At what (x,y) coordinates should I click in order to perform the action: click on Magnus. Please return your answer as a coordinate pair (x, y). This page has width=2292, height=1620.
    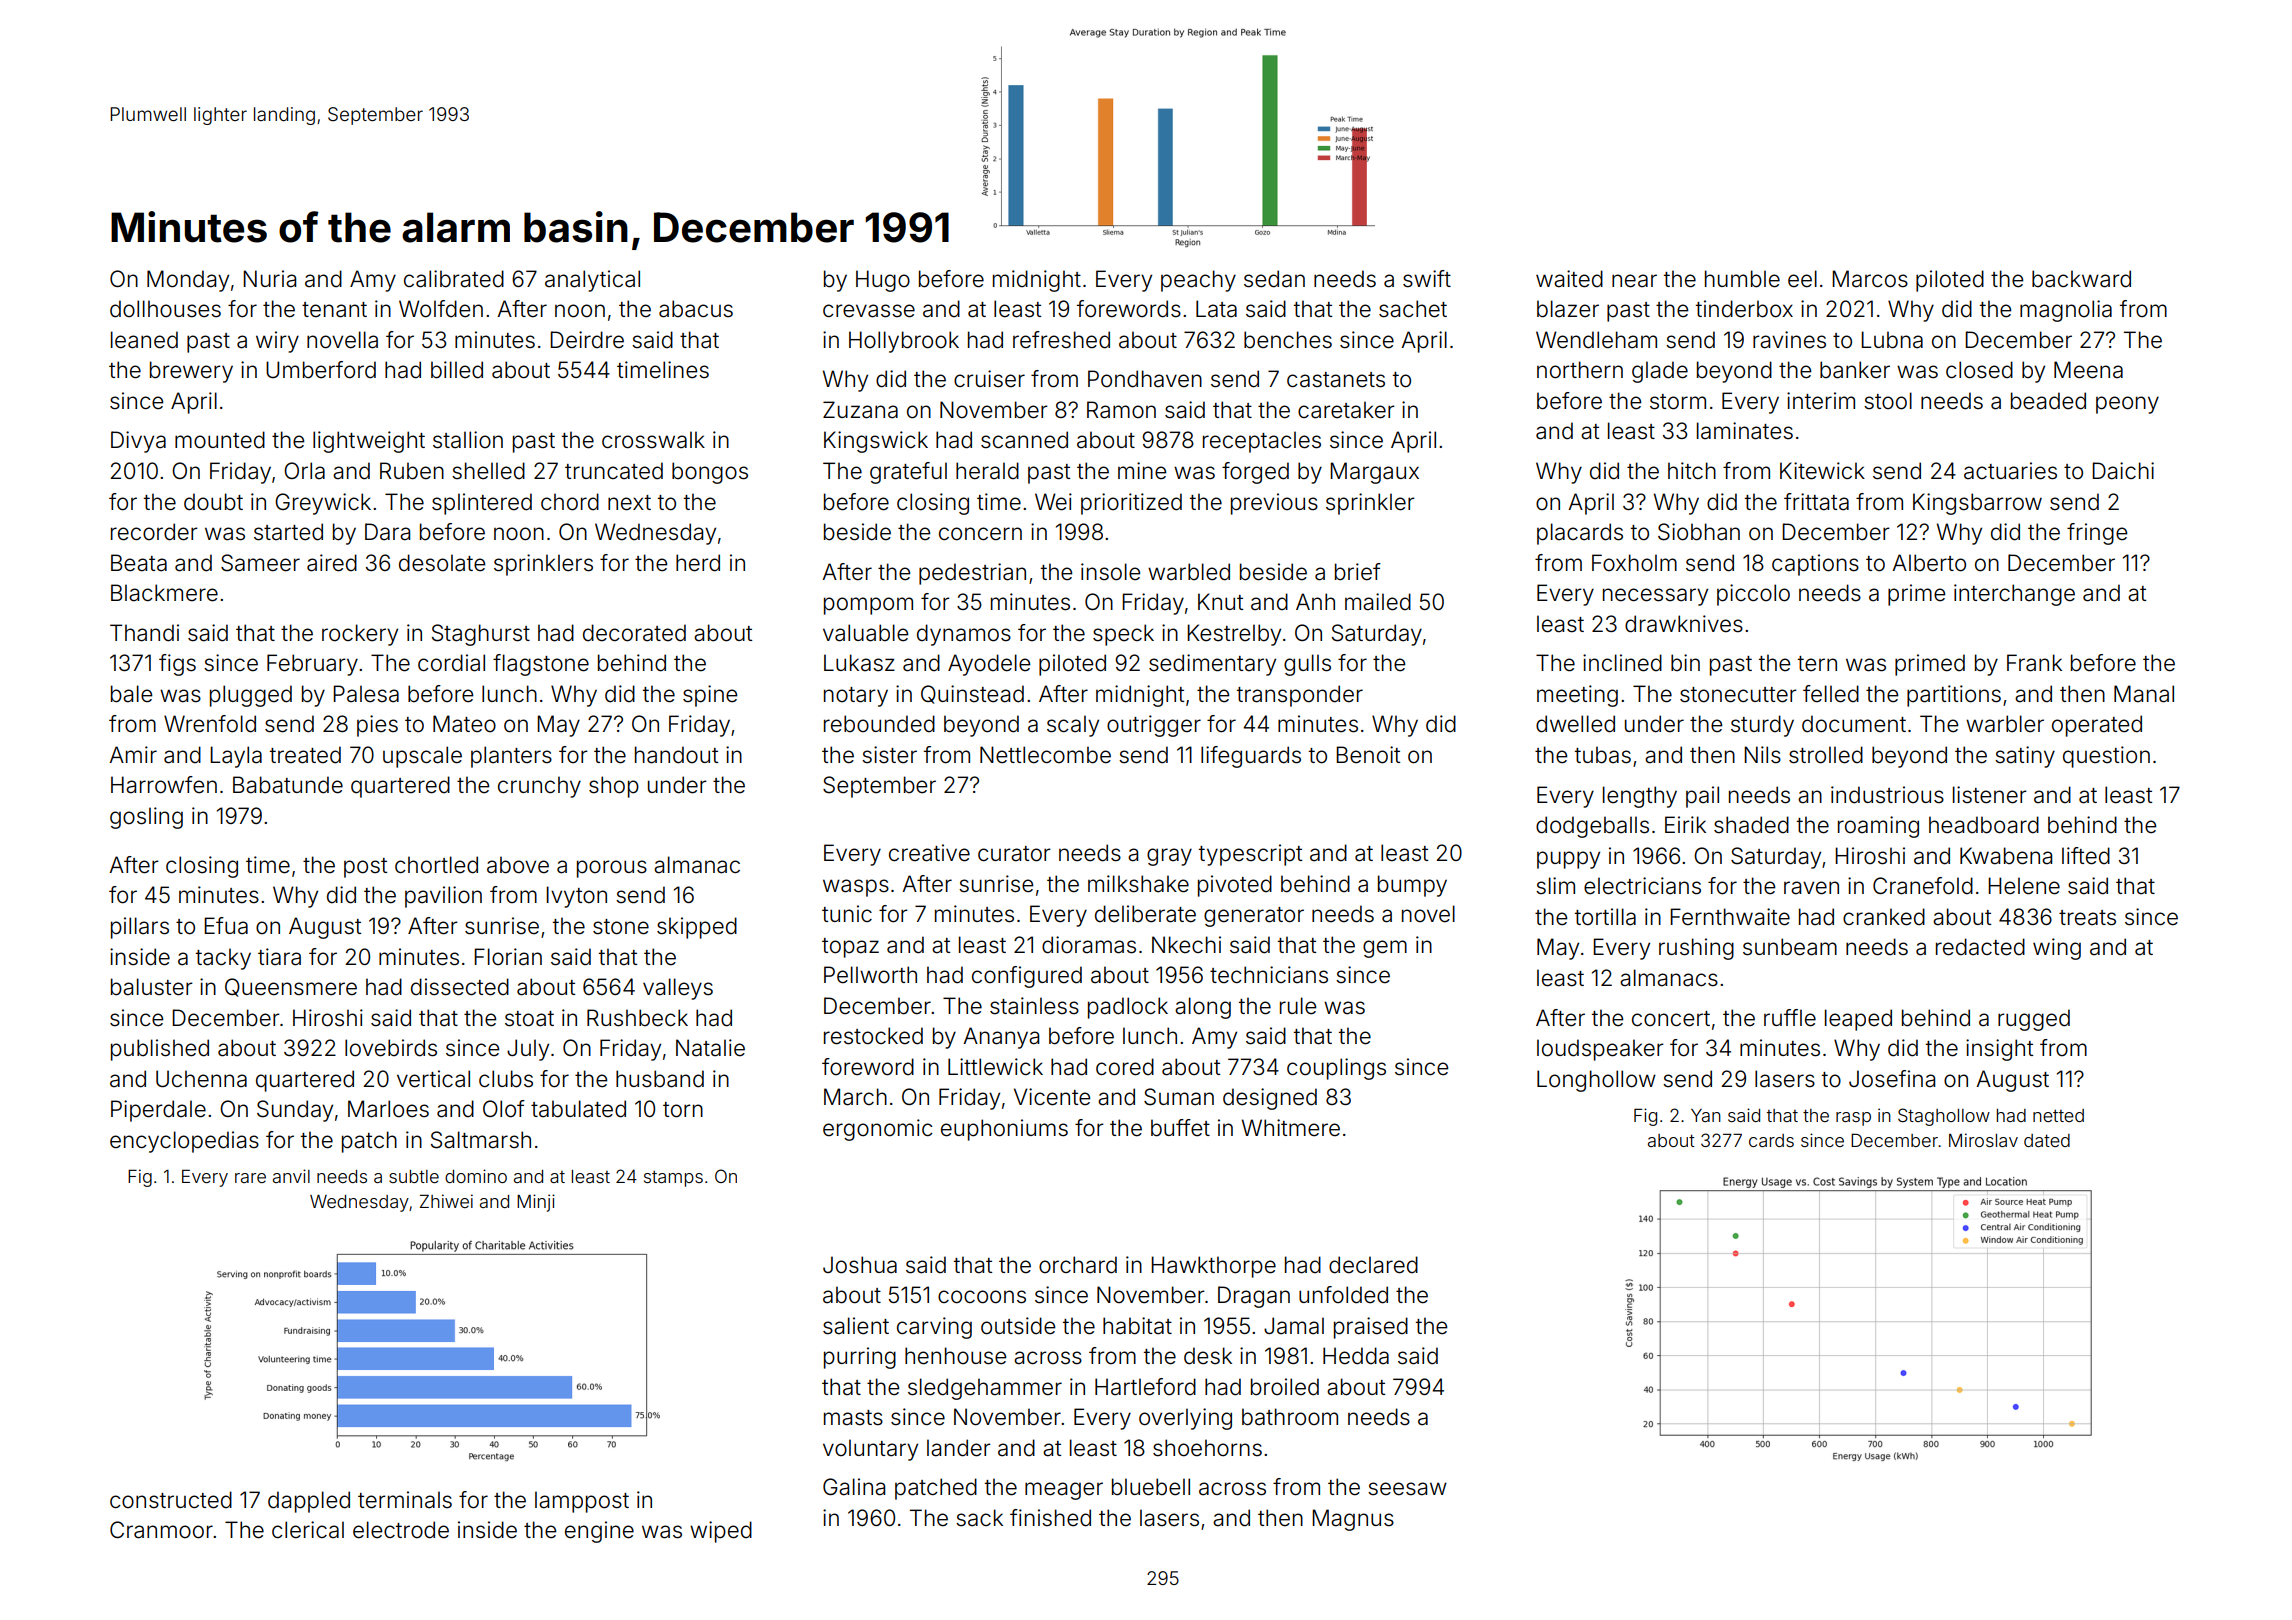
    Looking at the image, I should click on (1353, 1520).
